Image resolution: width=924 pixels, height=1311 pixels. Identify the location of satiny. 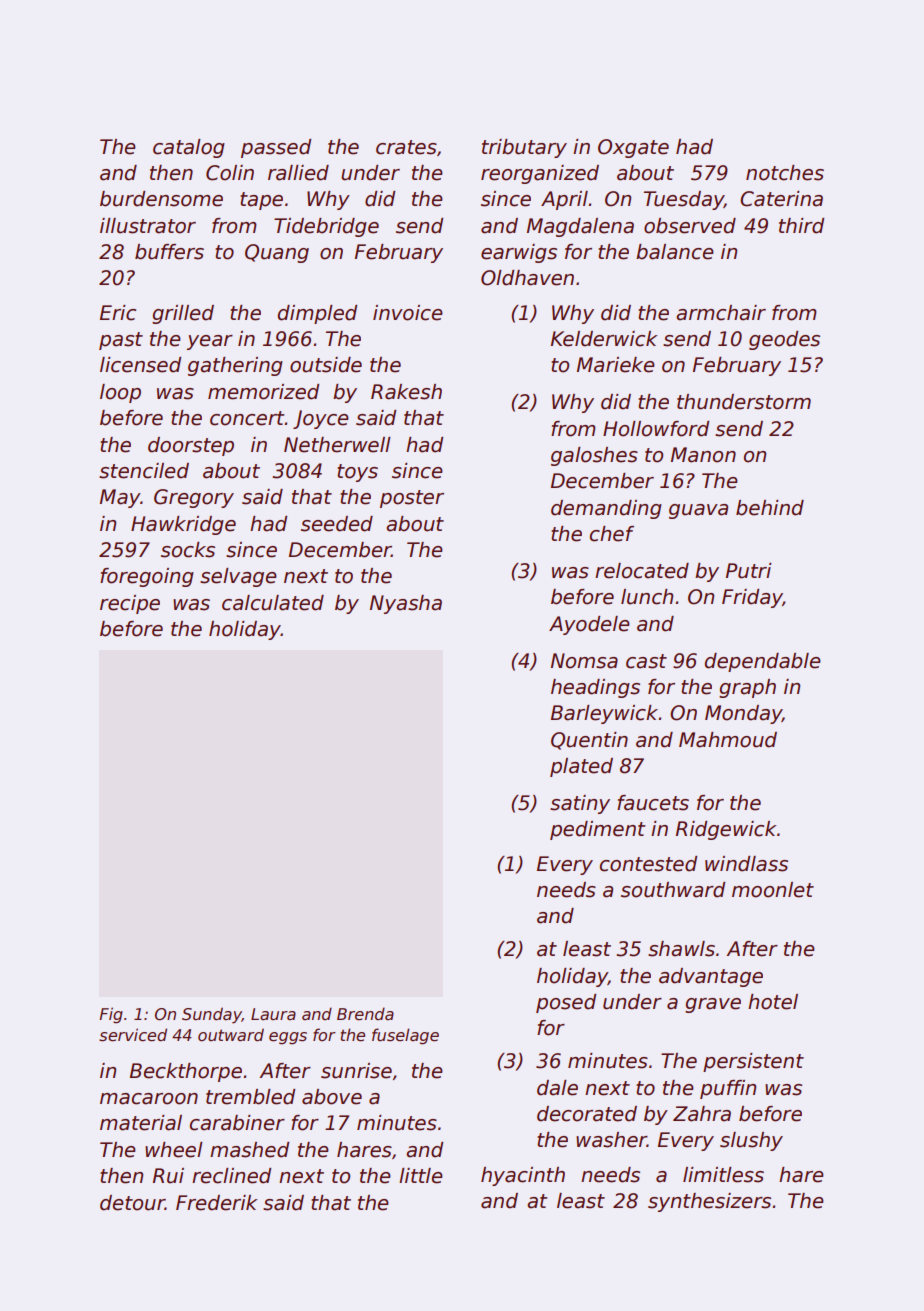
(580, 804).
